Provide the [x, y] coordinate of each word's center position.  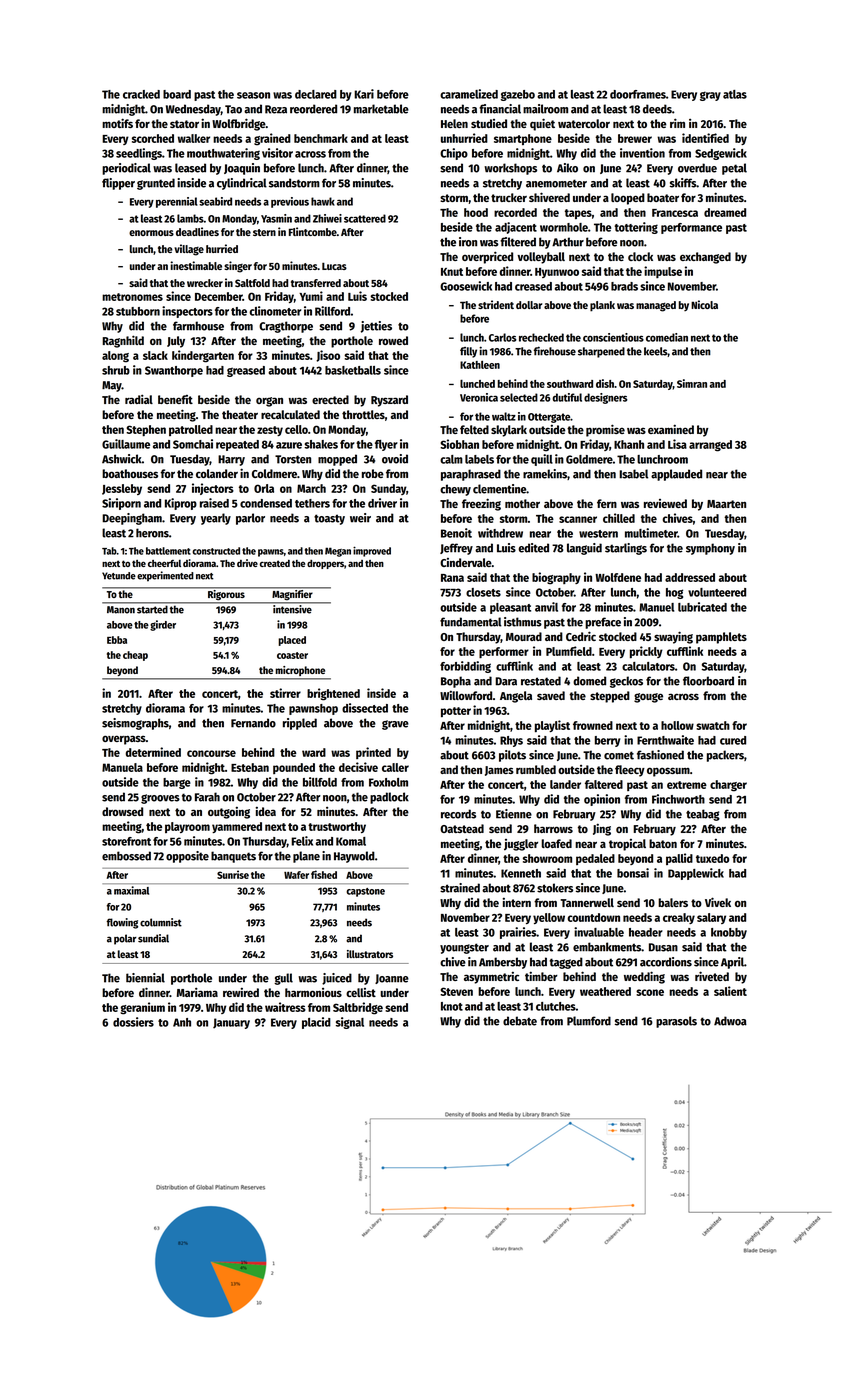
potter [456, 712]
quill [542, 460]
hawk [323, 201]
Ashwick [122, 459]
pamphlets [721, 638]
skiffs [683, 183]
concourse [211, 753]
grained [272, 139]
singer [238, 267]
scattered [365, 218]
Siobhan [459, 444]
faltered [604, 784]
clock [640, 256]
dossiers [133, 1022]
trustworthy [337, 827]
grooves [160, 799]
